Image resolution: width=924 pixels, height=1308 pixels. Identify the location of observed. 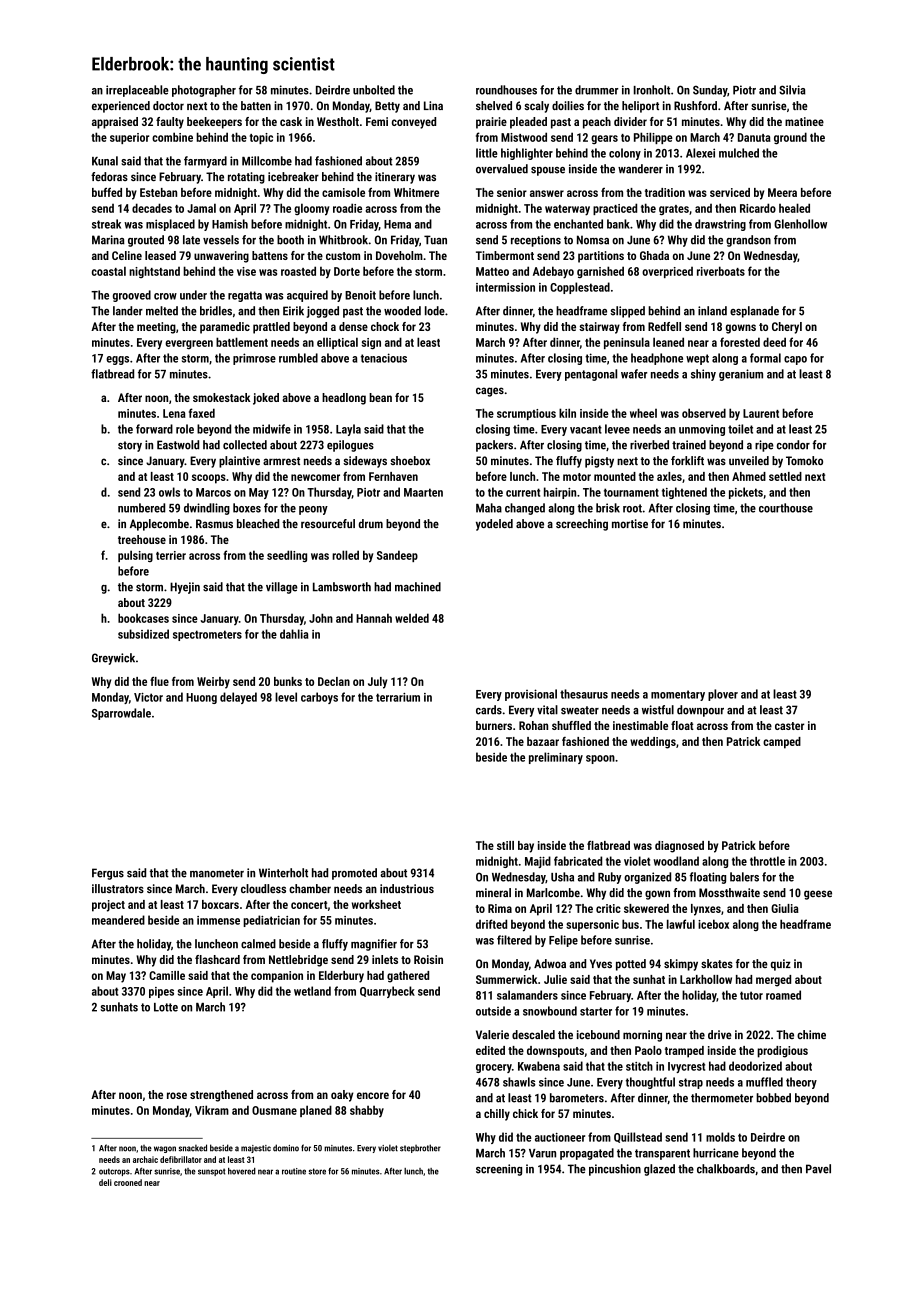
(704, 413).
